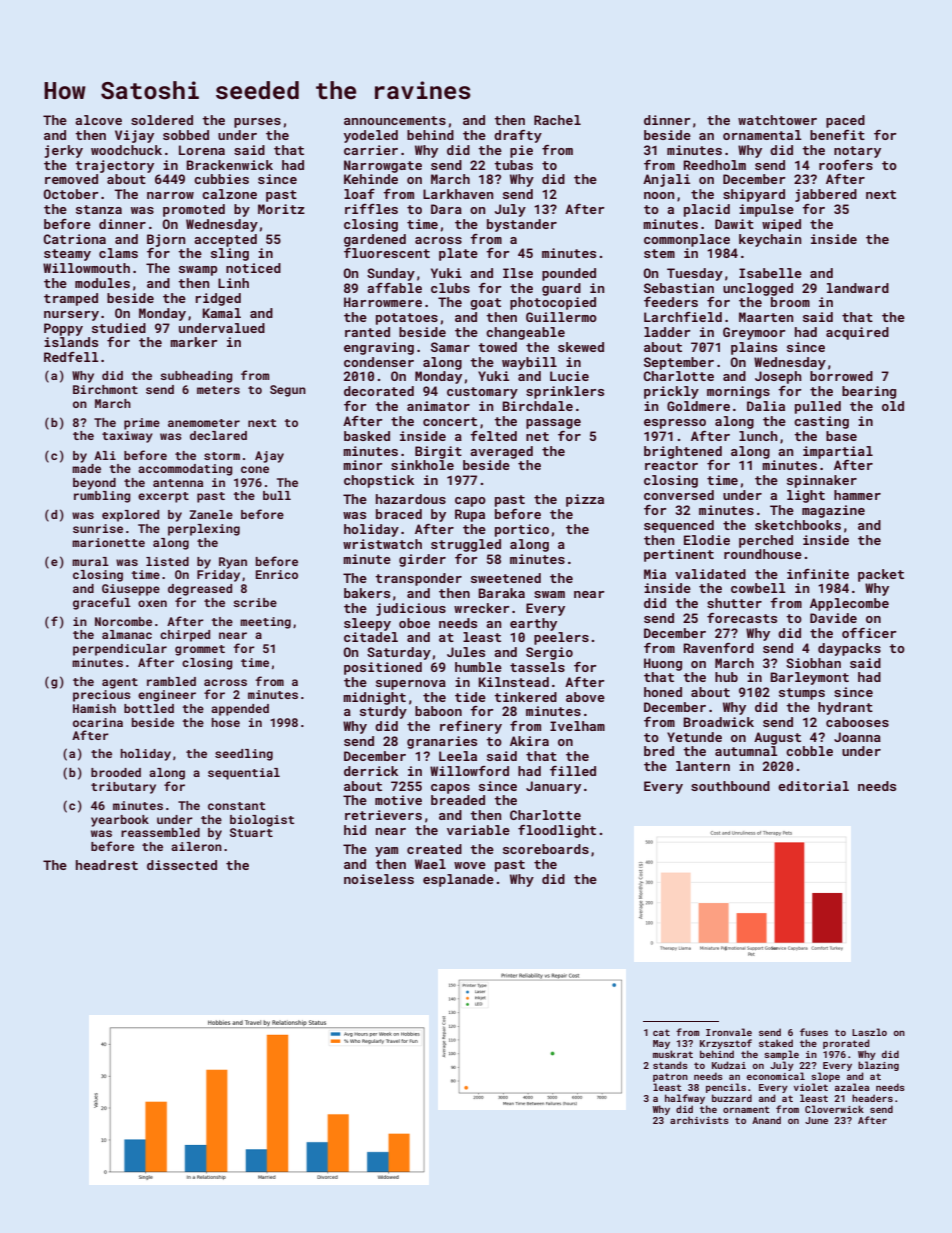  Describe the element at coordinates (107, 865) in the document. I see `headrest` at that location.
